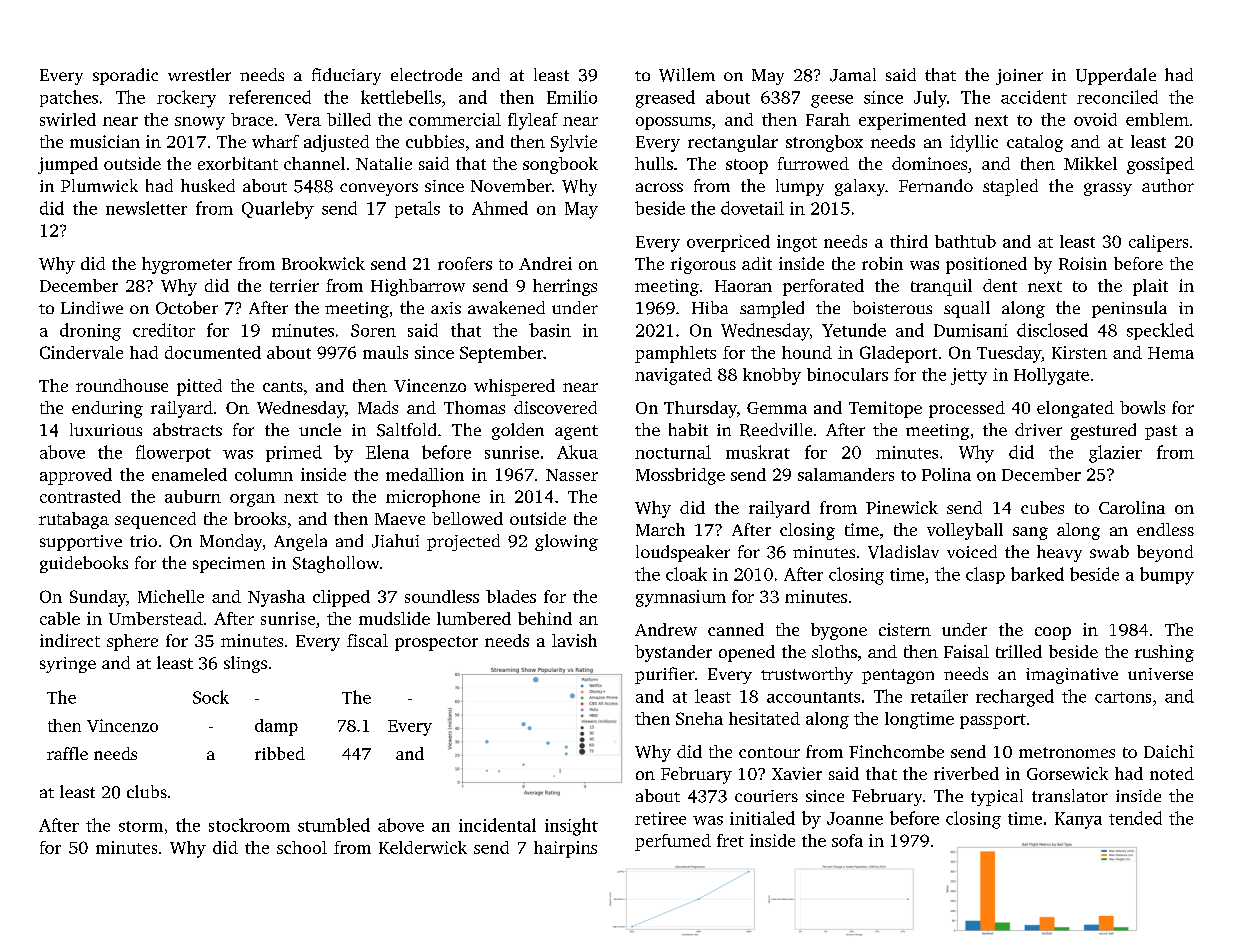  Describe the element at coordinates (68, 165) in the screenshot. I see `jumped` at that location.
